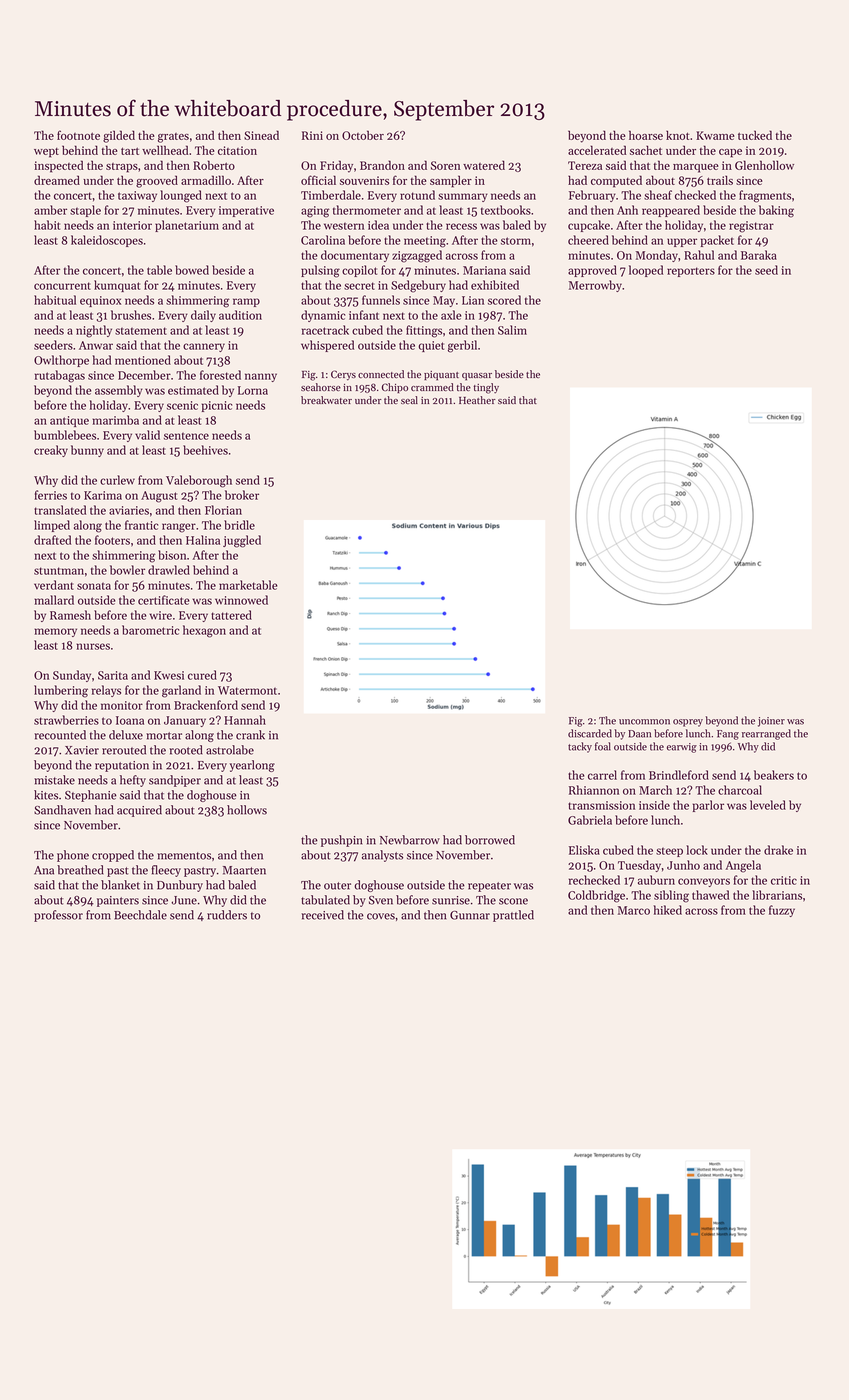 The height and width of the screenshot is (1400, 849). What do you see at coordinates (489, 887) in the screenshot?
I see `repeater` at bounding box center [489, 887].
